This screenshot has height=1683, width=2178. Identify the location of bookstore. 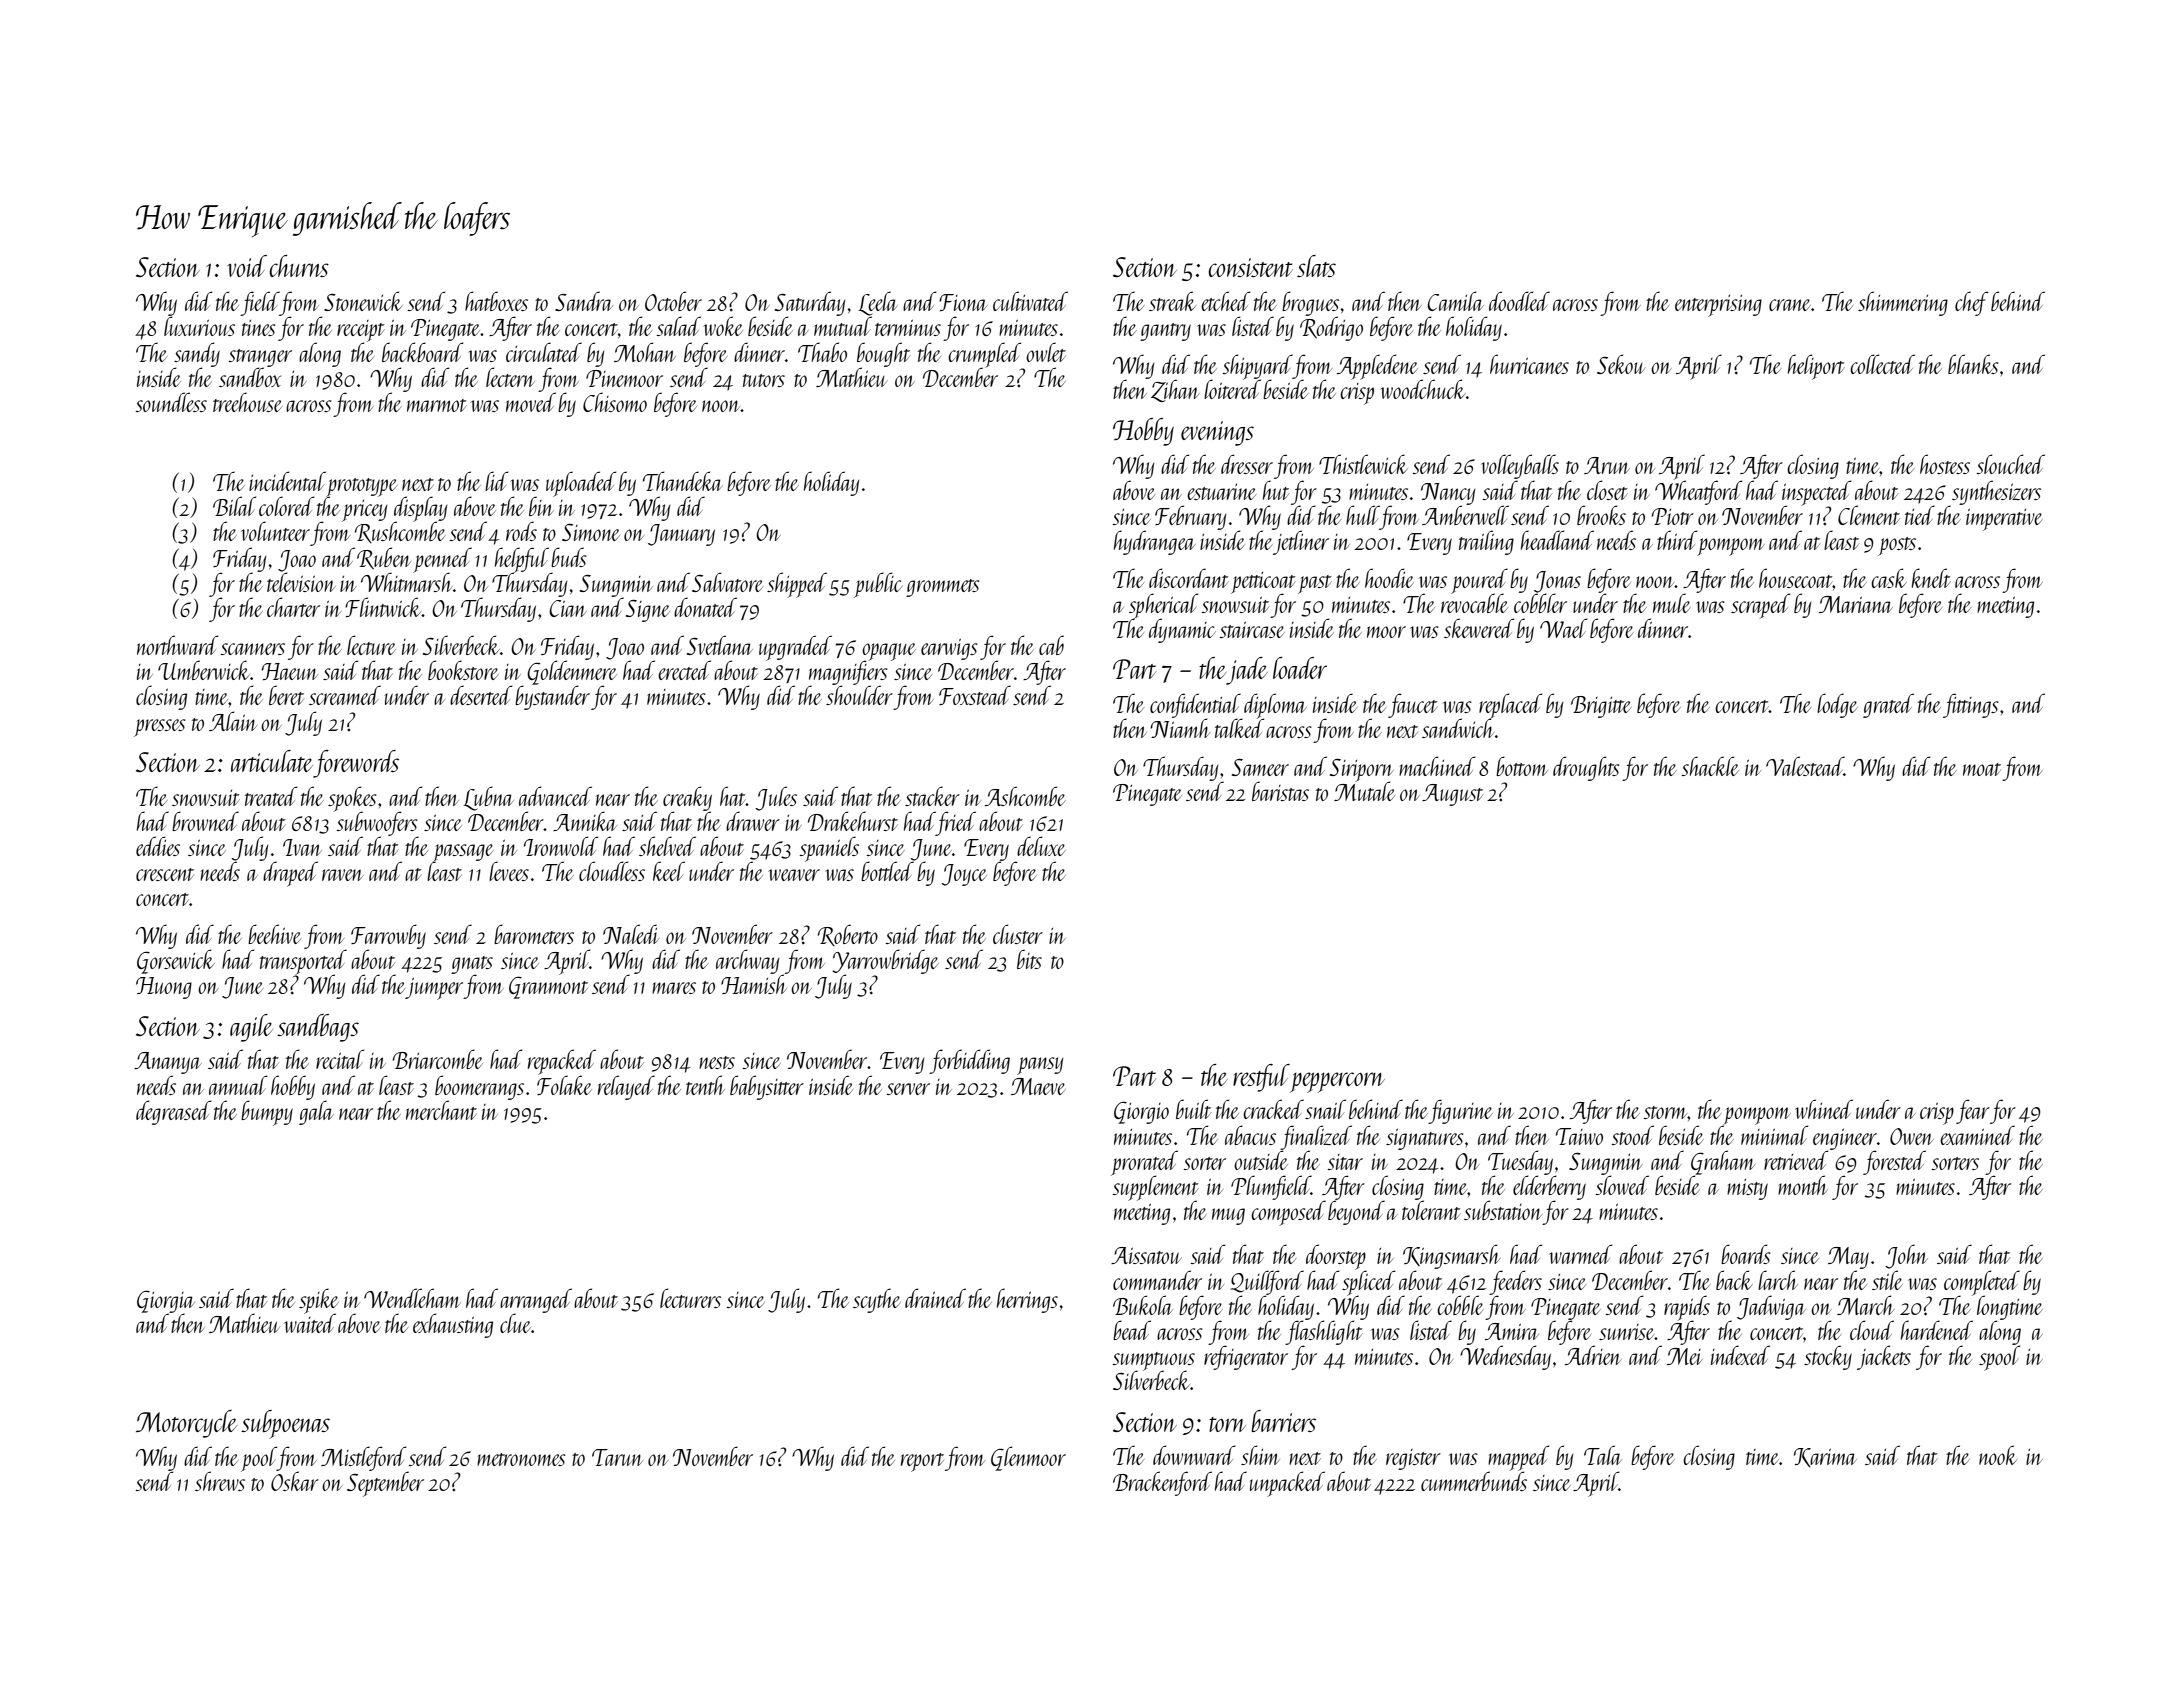
(463, 670).
